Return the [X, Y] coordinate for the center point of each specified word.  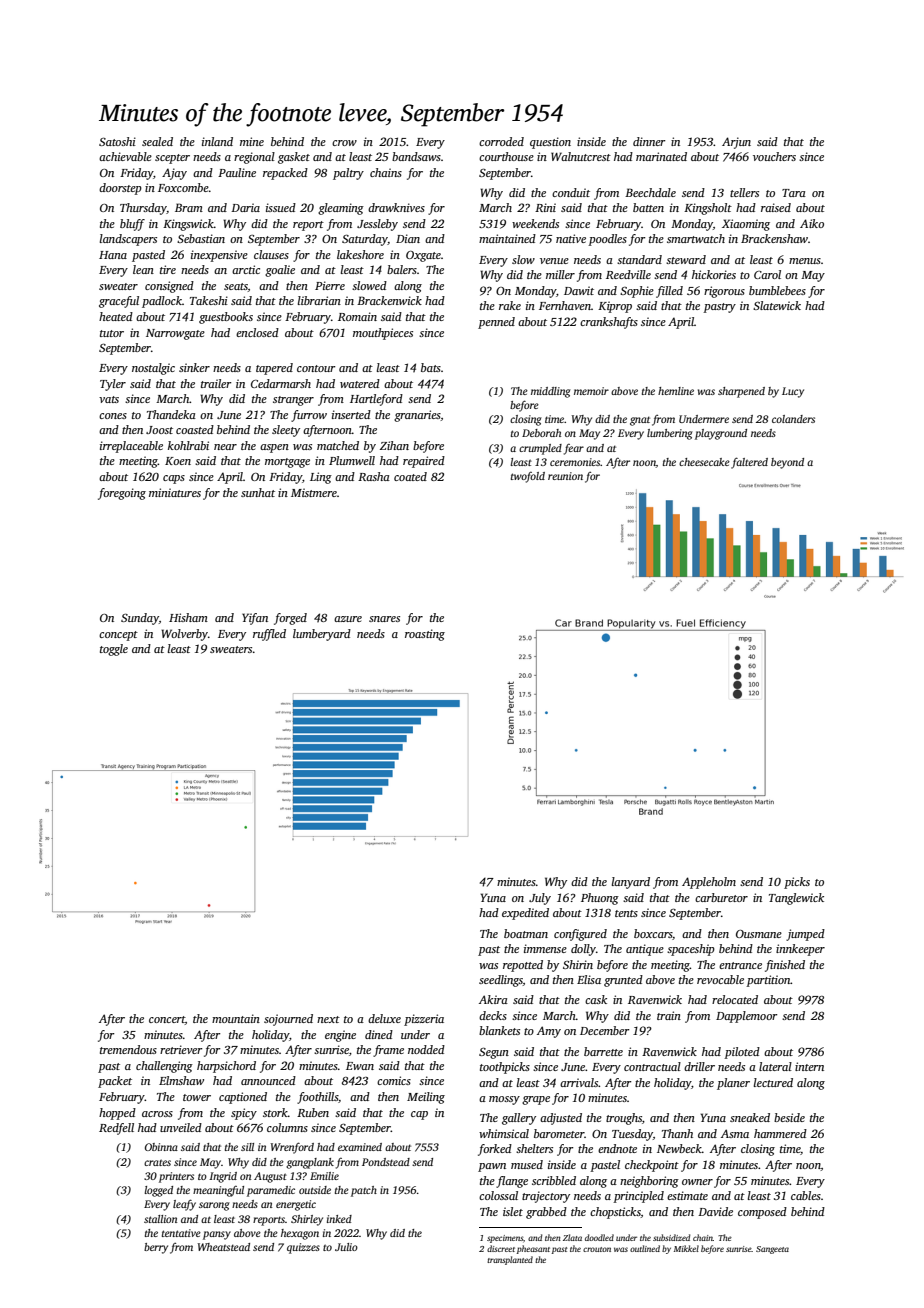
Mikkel [686, 1248]
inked [339, 1219]
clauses [271, 254]
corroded [501, 141]
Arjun [736, 143]
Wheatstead [224, 1247]
